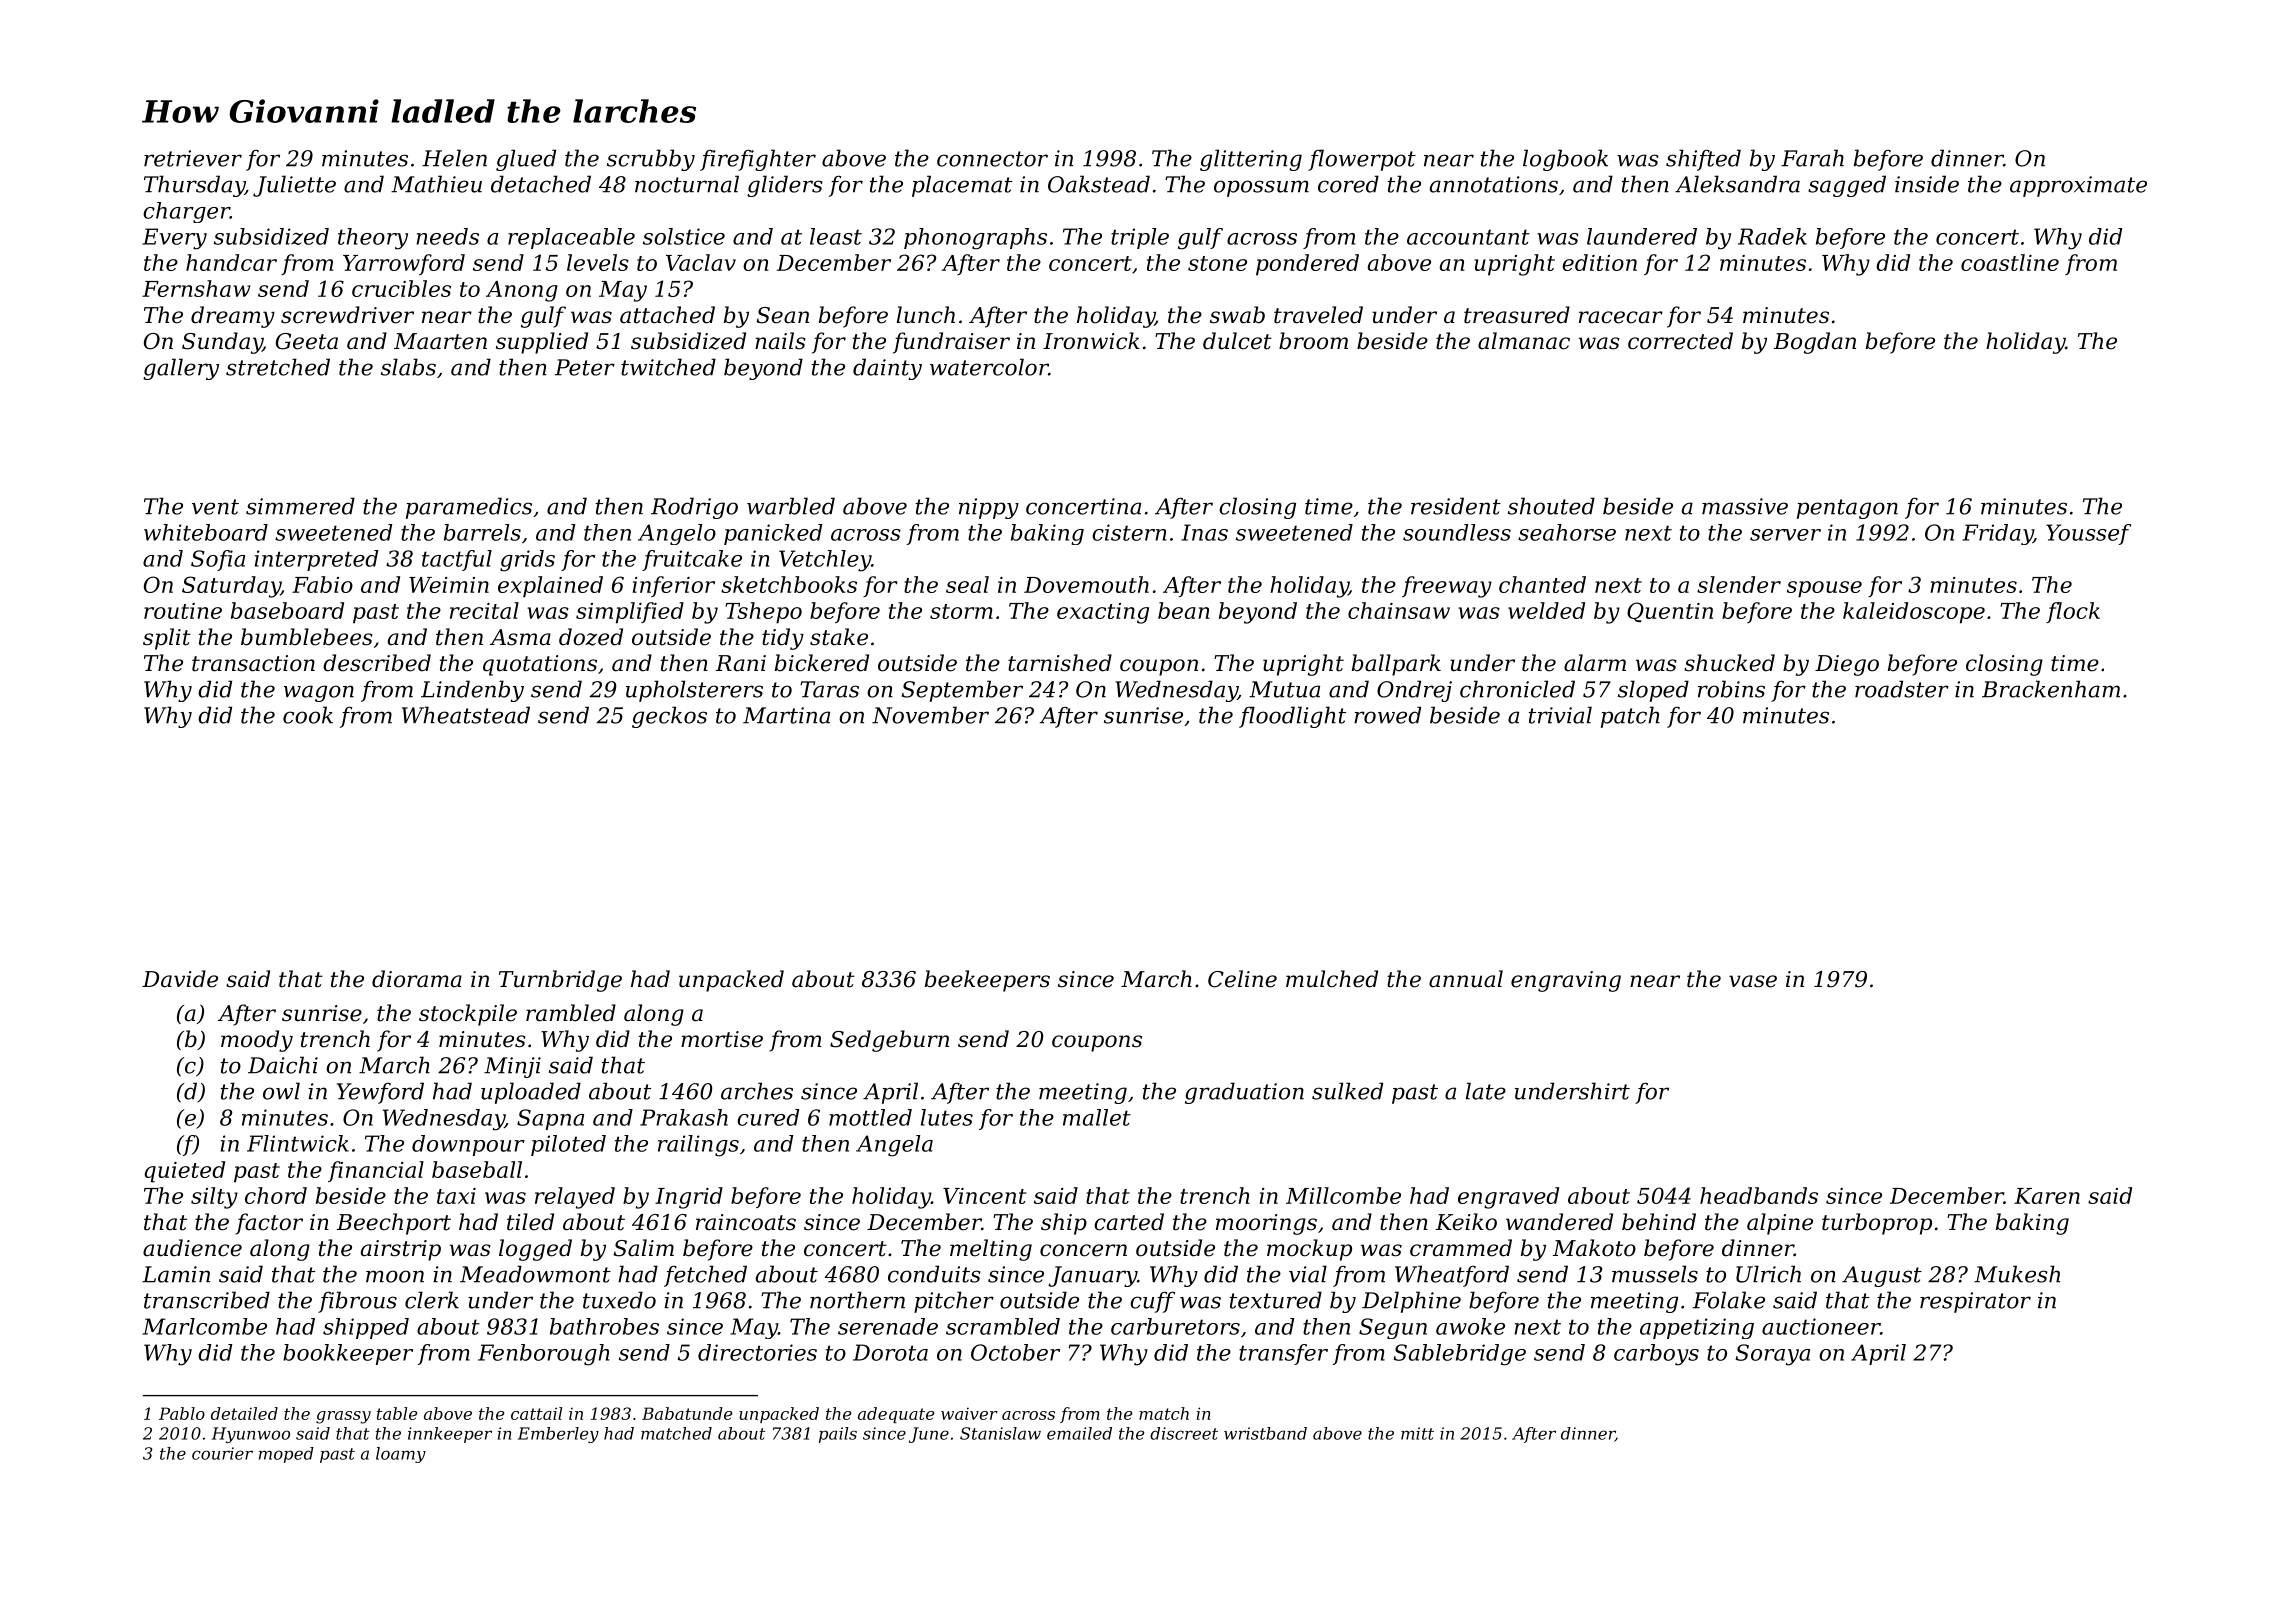  What do you see at coordinates (1251, 160) in the image?
I see `glittering` at bounding box center [1251, 160].
